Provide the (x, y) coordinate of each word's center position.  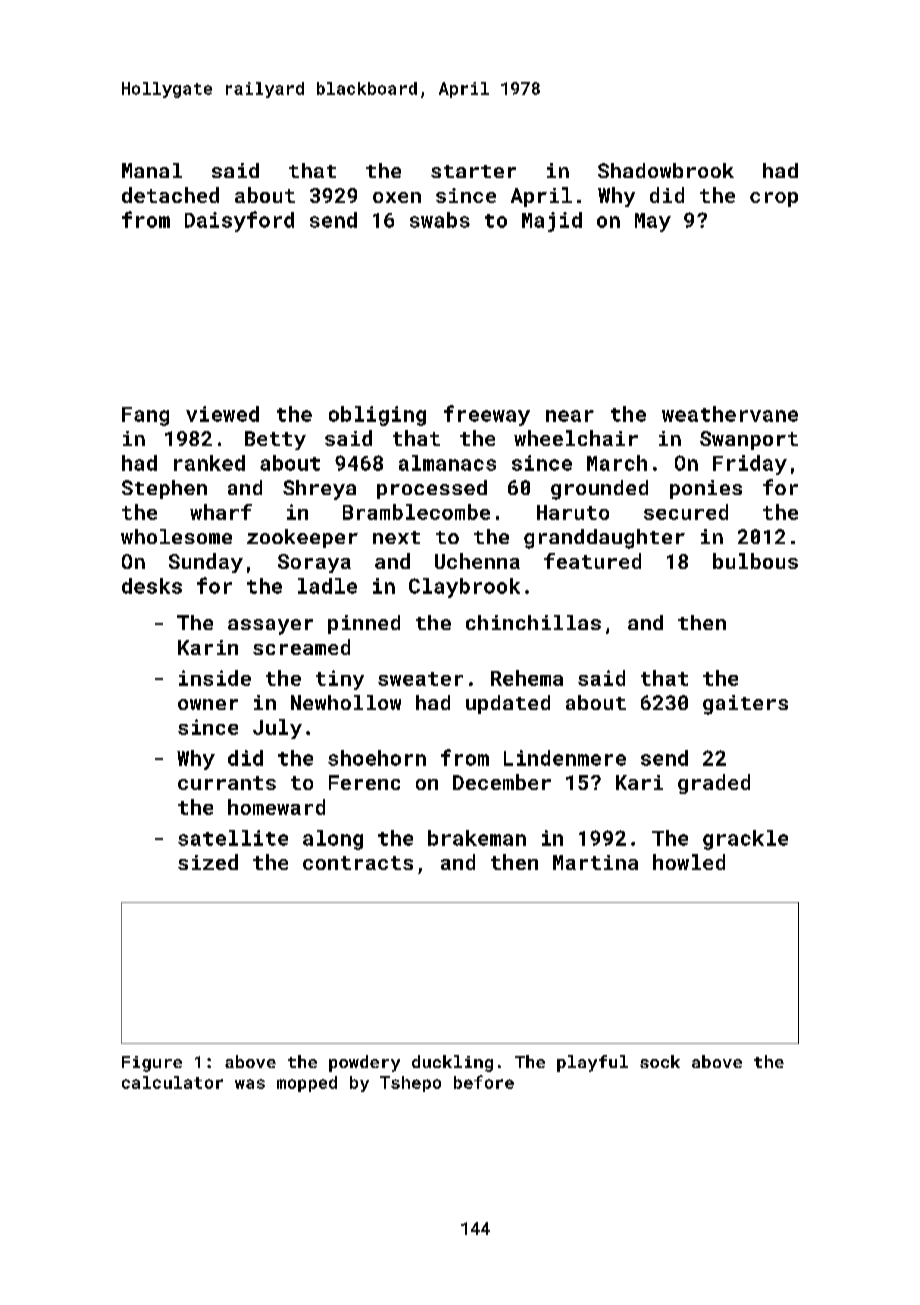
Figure (152, 1064)
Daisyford (239, 221)
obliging (377, 416)
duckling (452, 1063)
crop (774, 199)
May (653, 222)
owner (208, 704)
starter (473, 171)
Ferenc (364, 782)
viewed (222, 414)
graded (714, 784)
